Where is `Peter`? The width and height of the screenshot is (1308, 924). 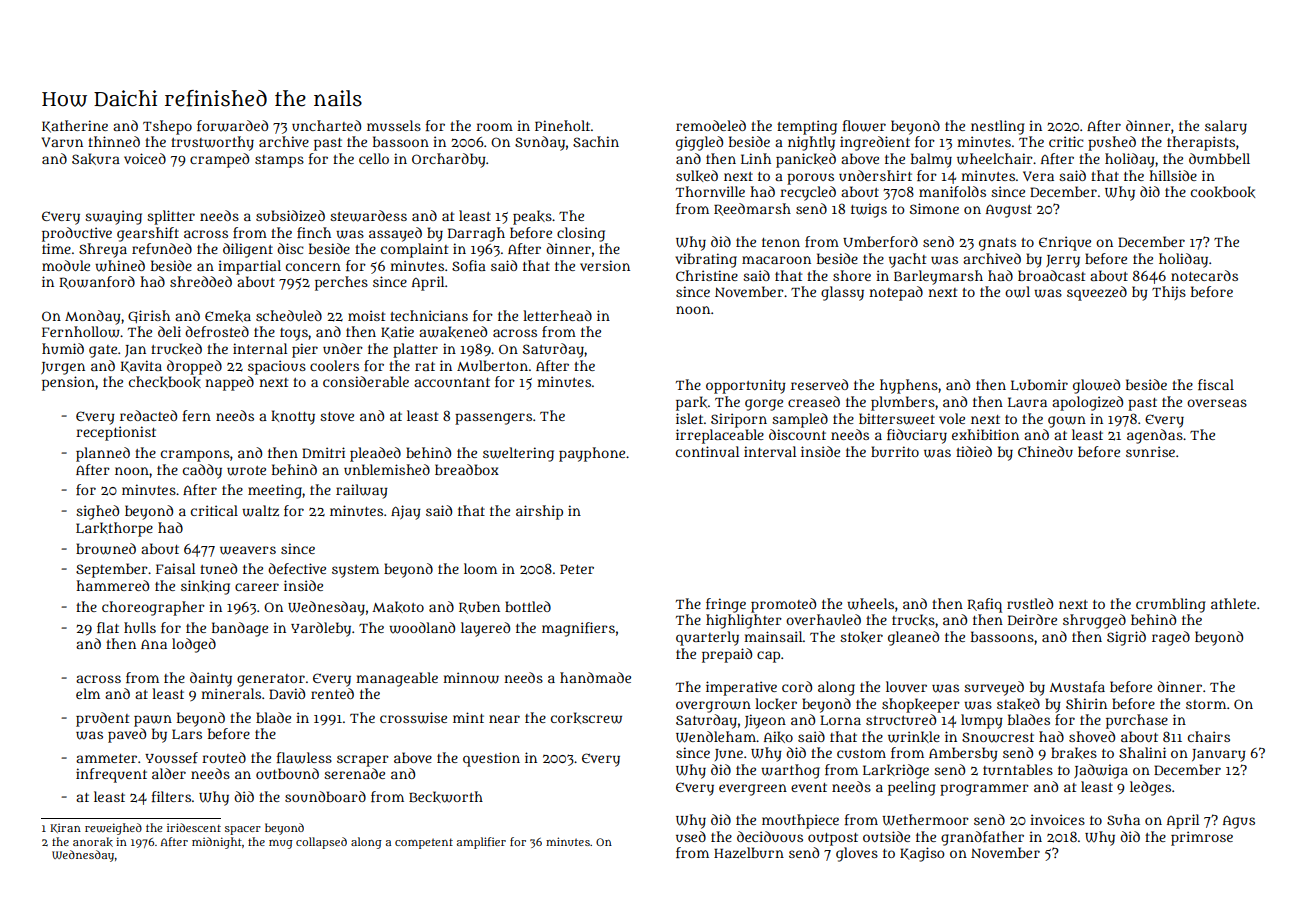 Peter is located at coordinates (577, 569).
